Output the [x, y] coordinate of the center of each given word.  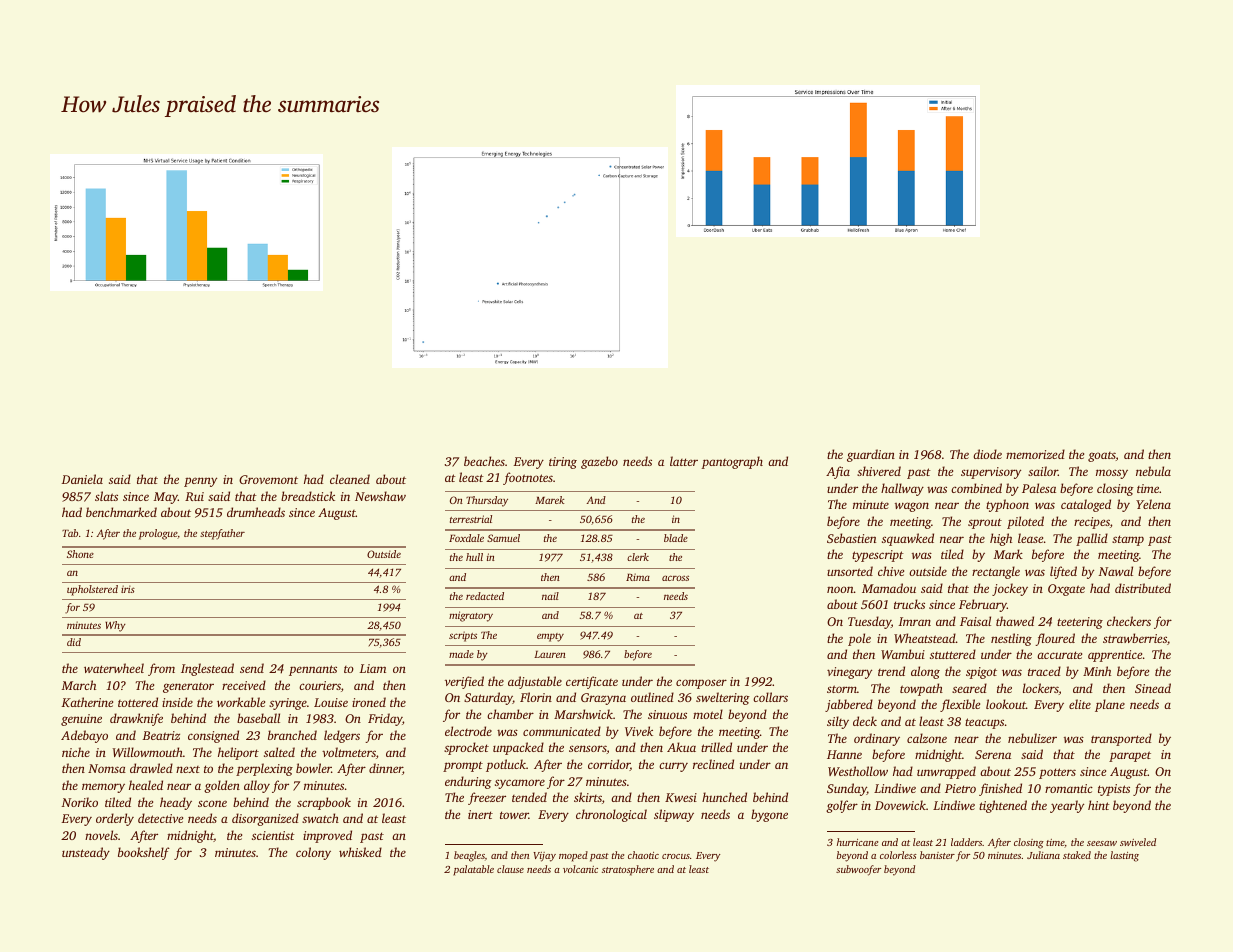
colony [313, 853]
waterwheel [114, 668]
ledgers [342, 736]
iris [128, 589]
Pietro [960, 788]
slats [106, 496]
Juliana [1043, 855]
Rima [638, 577]
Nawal [1116, 571]
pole [859, 639]
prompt [463, 766]
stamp [1128, 540]
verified [464, 682]
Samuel [503, 538]
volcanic [580, 869]
